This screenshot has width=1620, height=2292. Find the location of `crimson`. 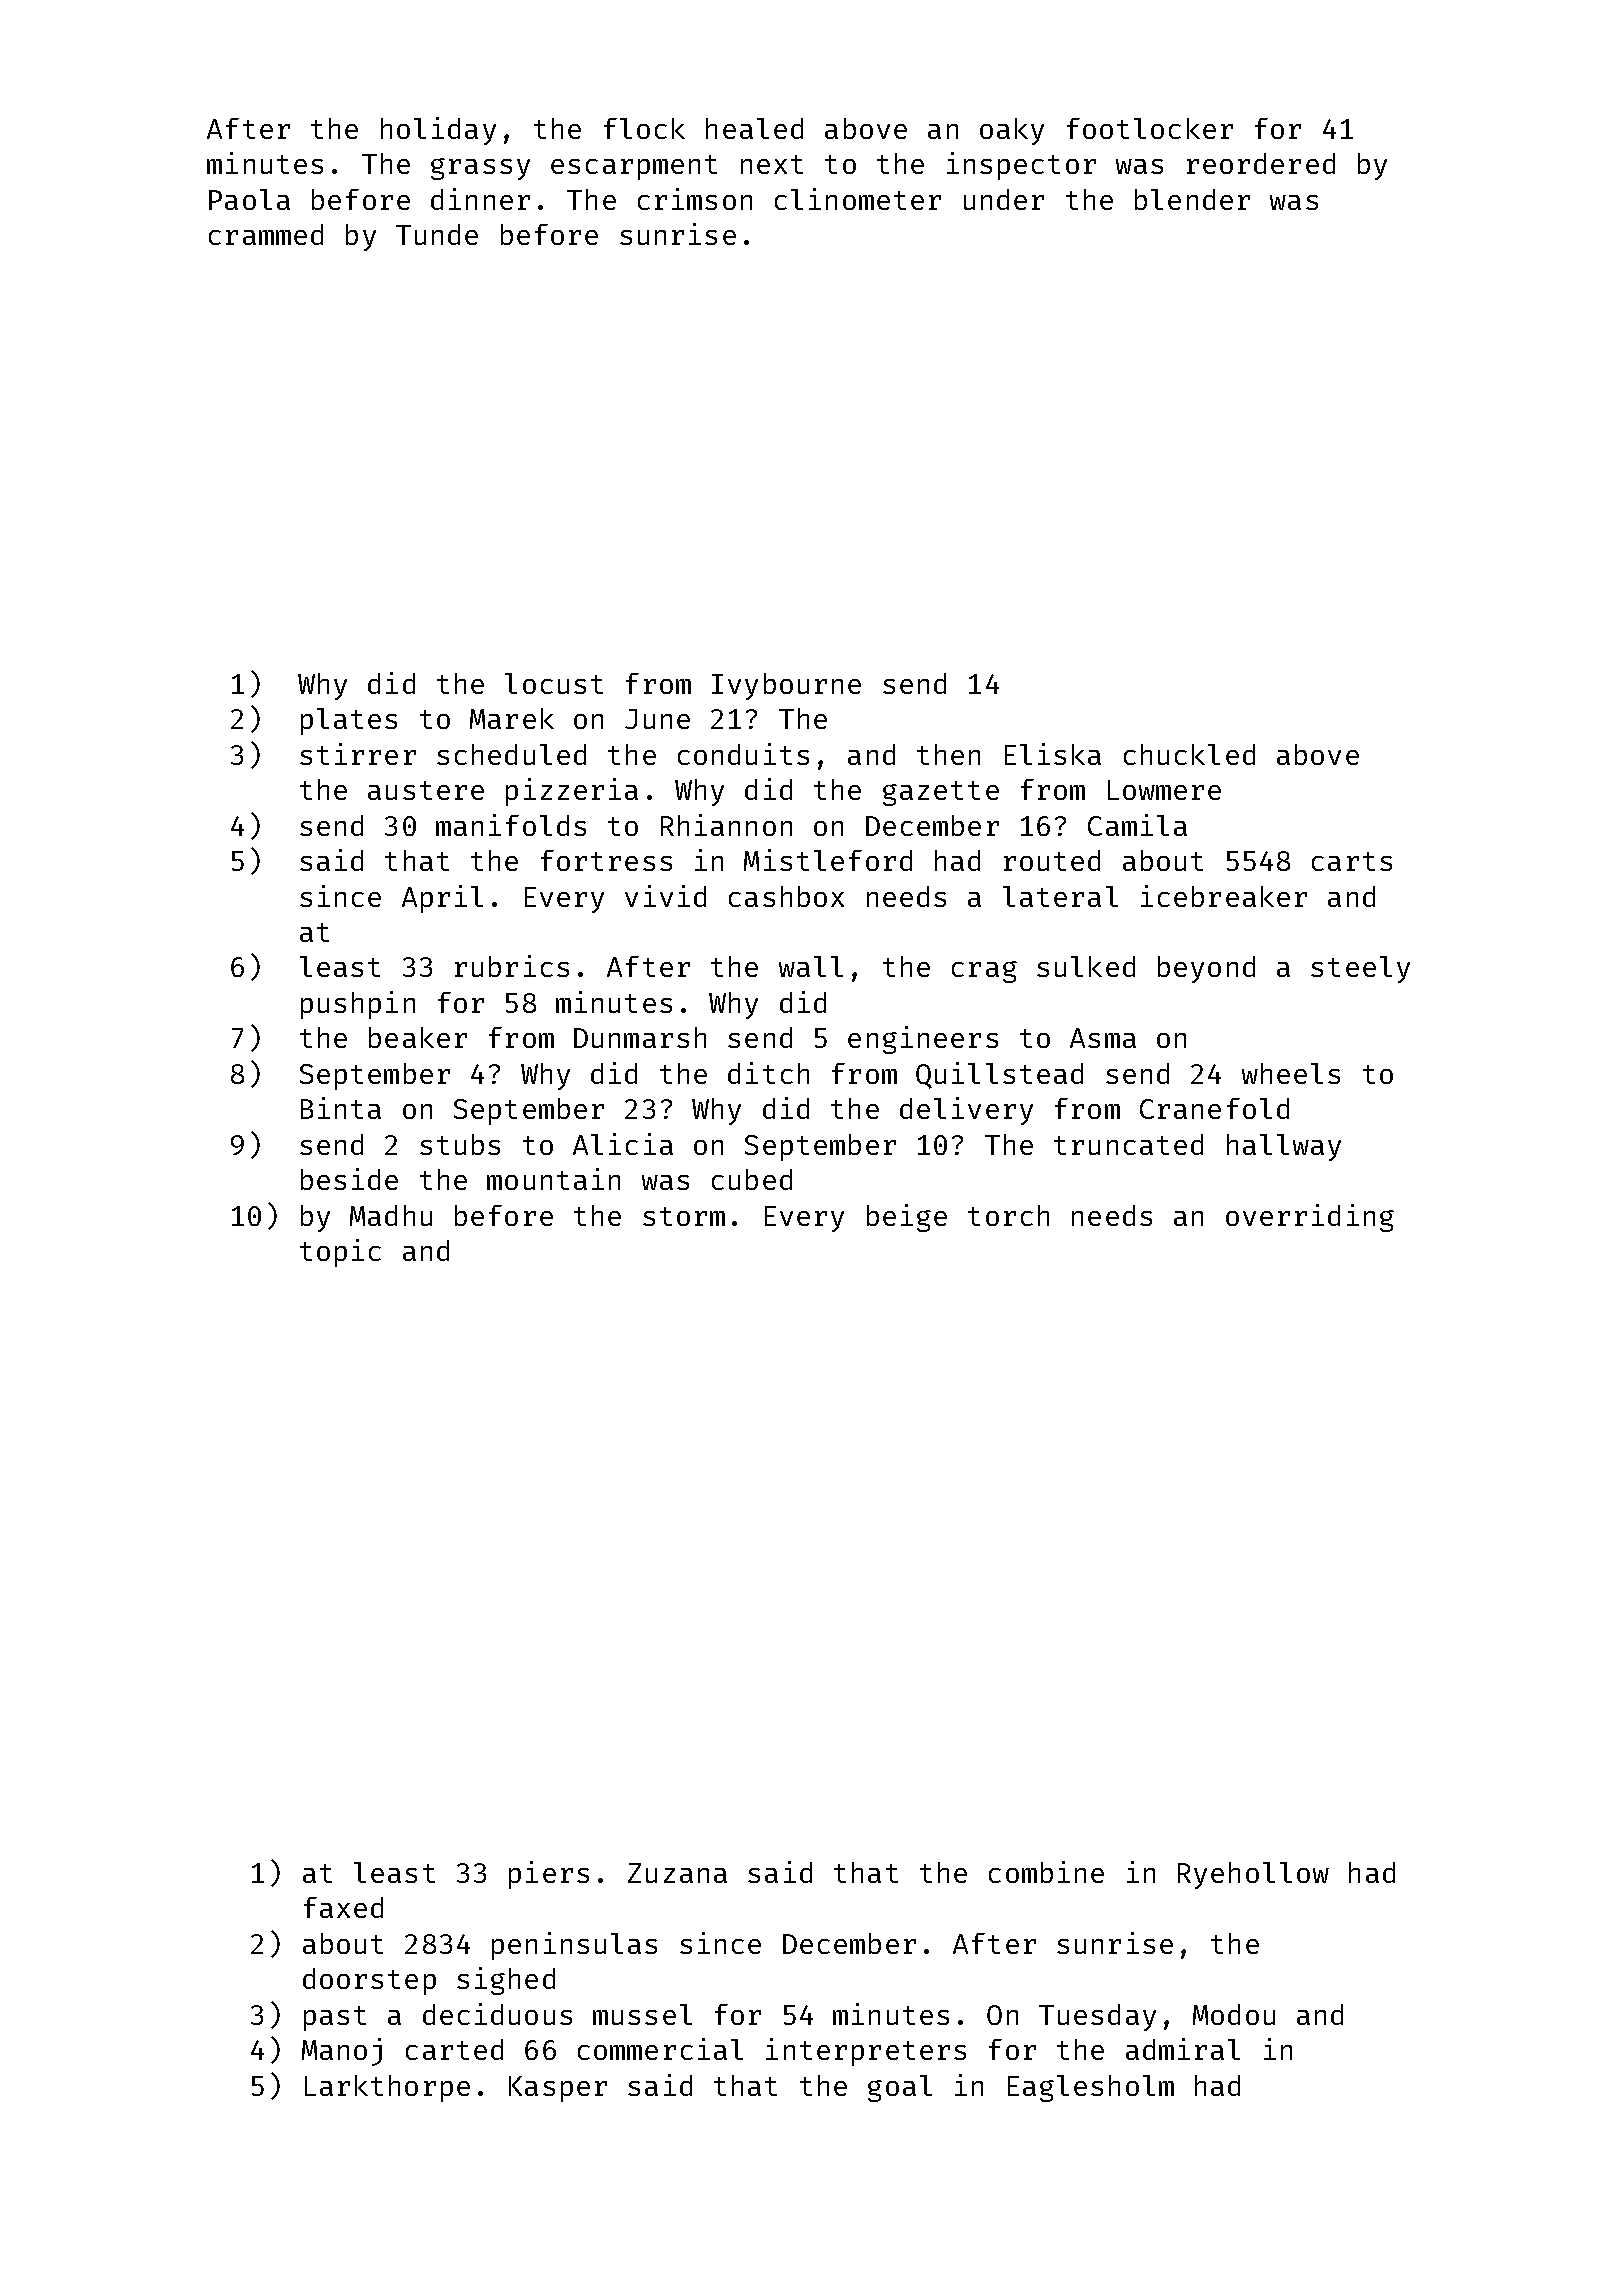

crimson is located at coordinates (695, 199).
